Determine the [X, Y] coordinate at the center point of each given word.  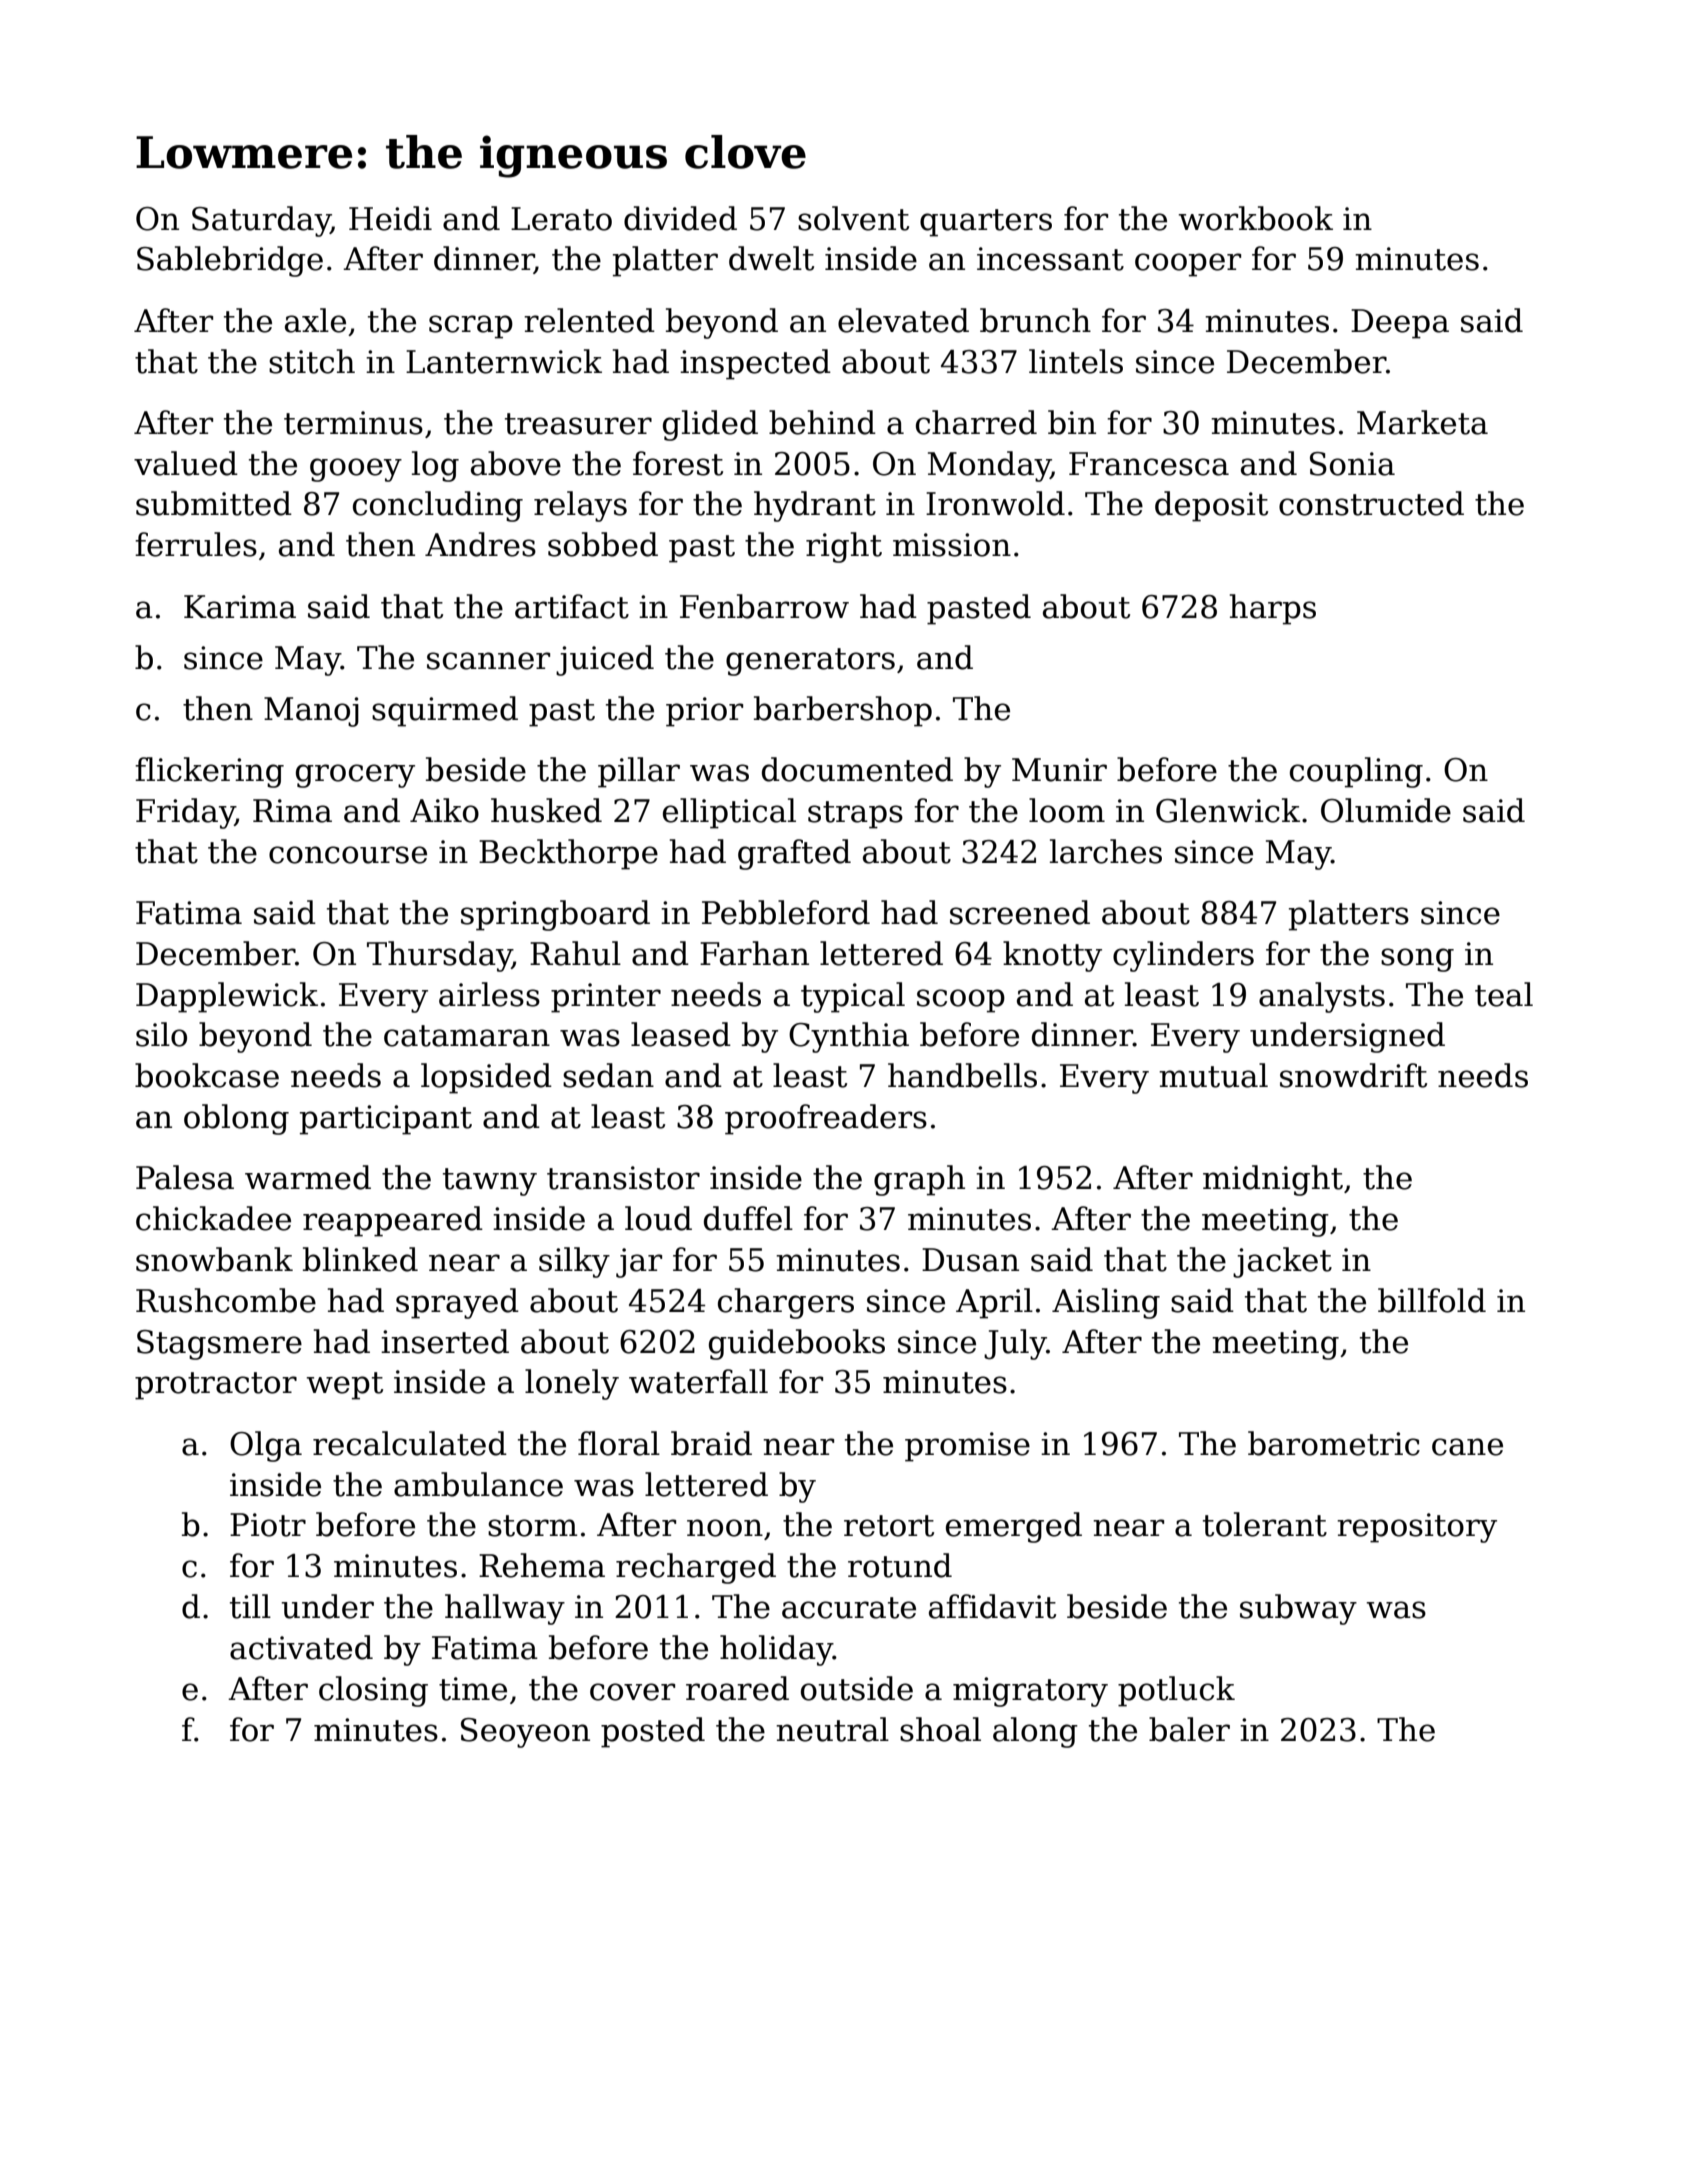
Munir [1059, 770]
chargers [786, 1303]
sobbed [603, 544]
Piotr [268, 1525]
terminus [353, 423]
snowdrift [1353, 1075]
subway [1298, 1609]
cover [632, 1692]
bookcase [207, 1075]
